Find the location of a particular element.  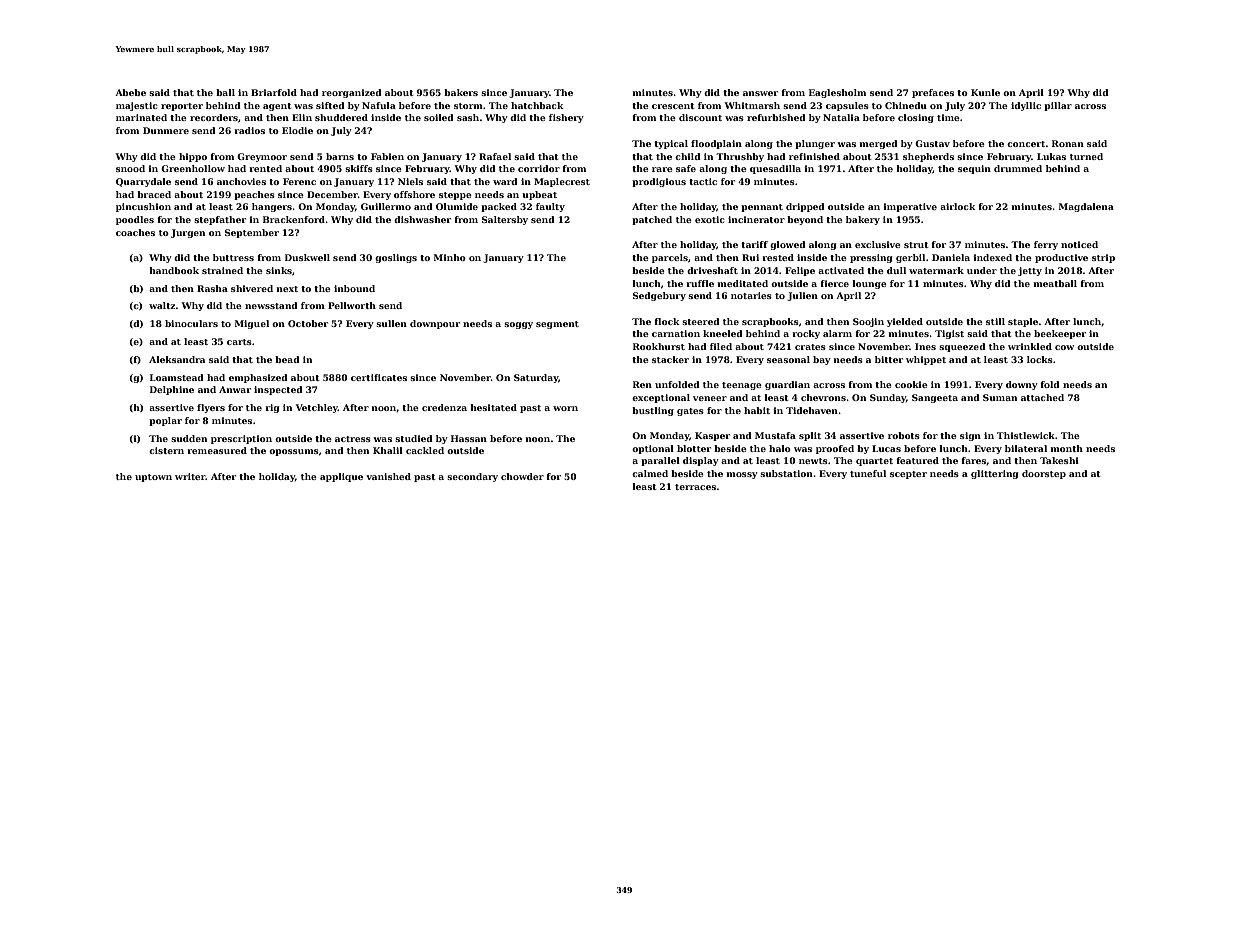

waltz is located at coordinates (162, 305).
